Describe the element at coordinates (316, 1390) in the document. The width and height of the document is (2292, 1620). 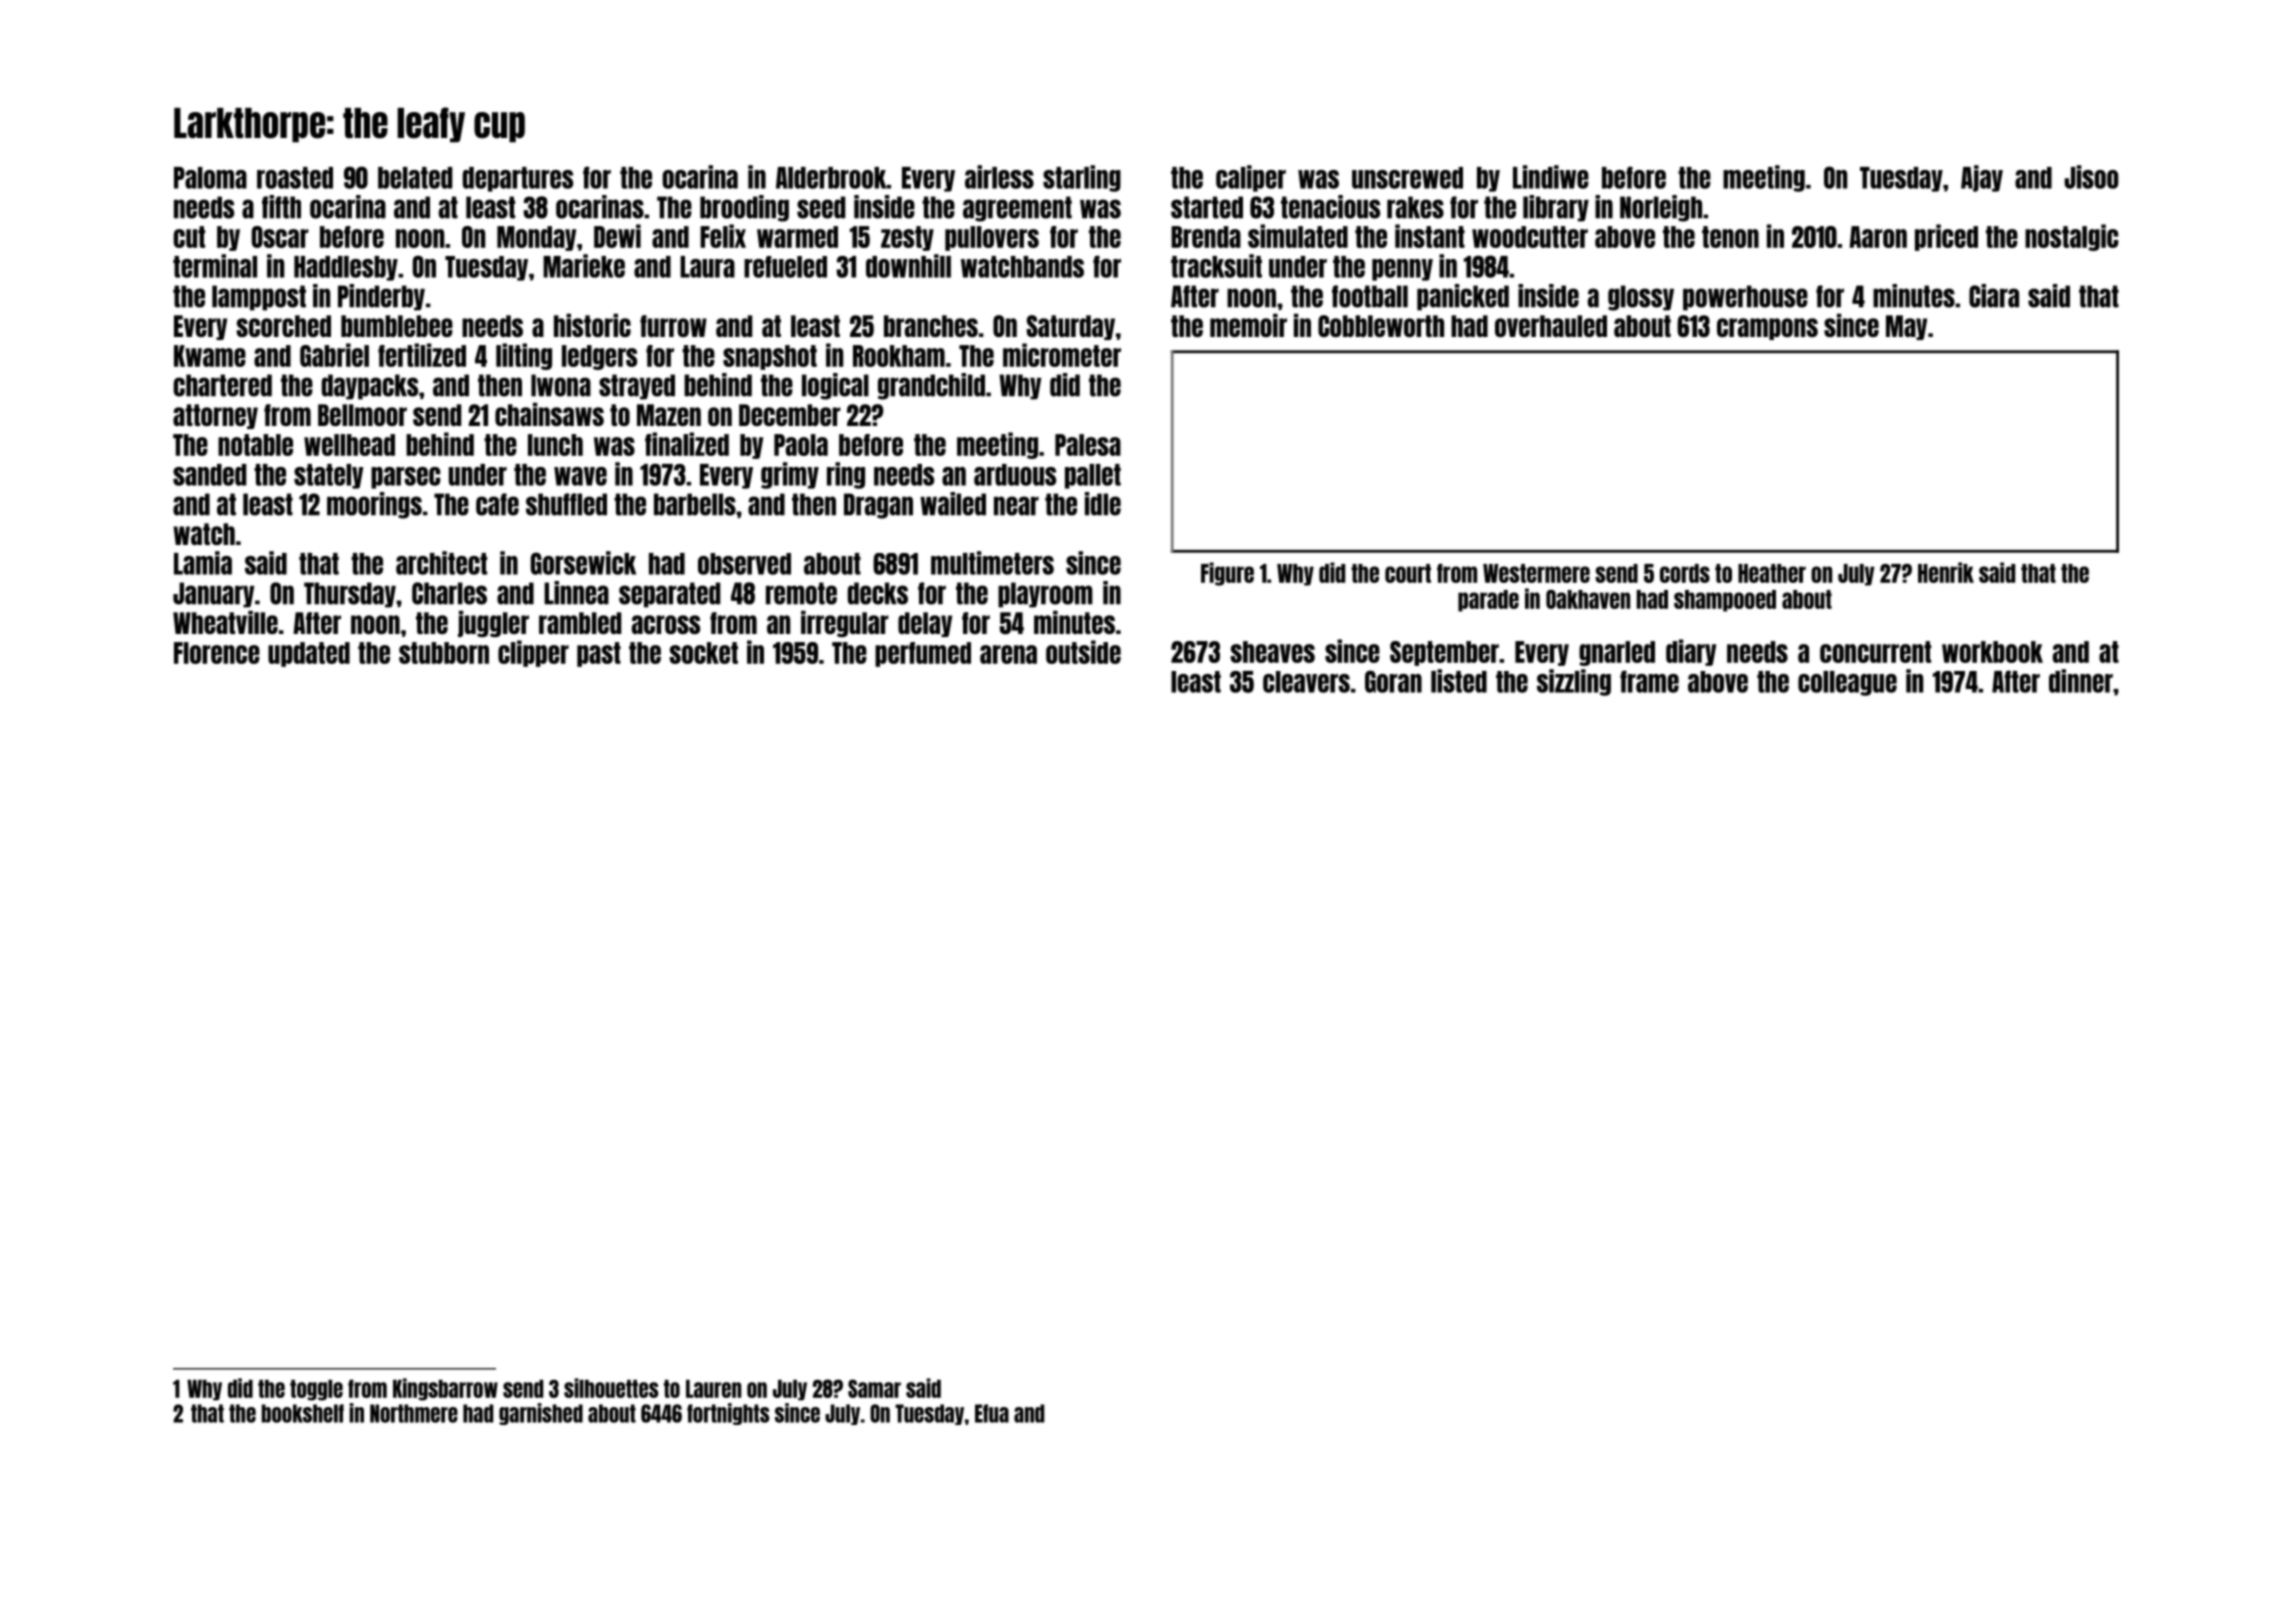
I see `toggle` at that location.
